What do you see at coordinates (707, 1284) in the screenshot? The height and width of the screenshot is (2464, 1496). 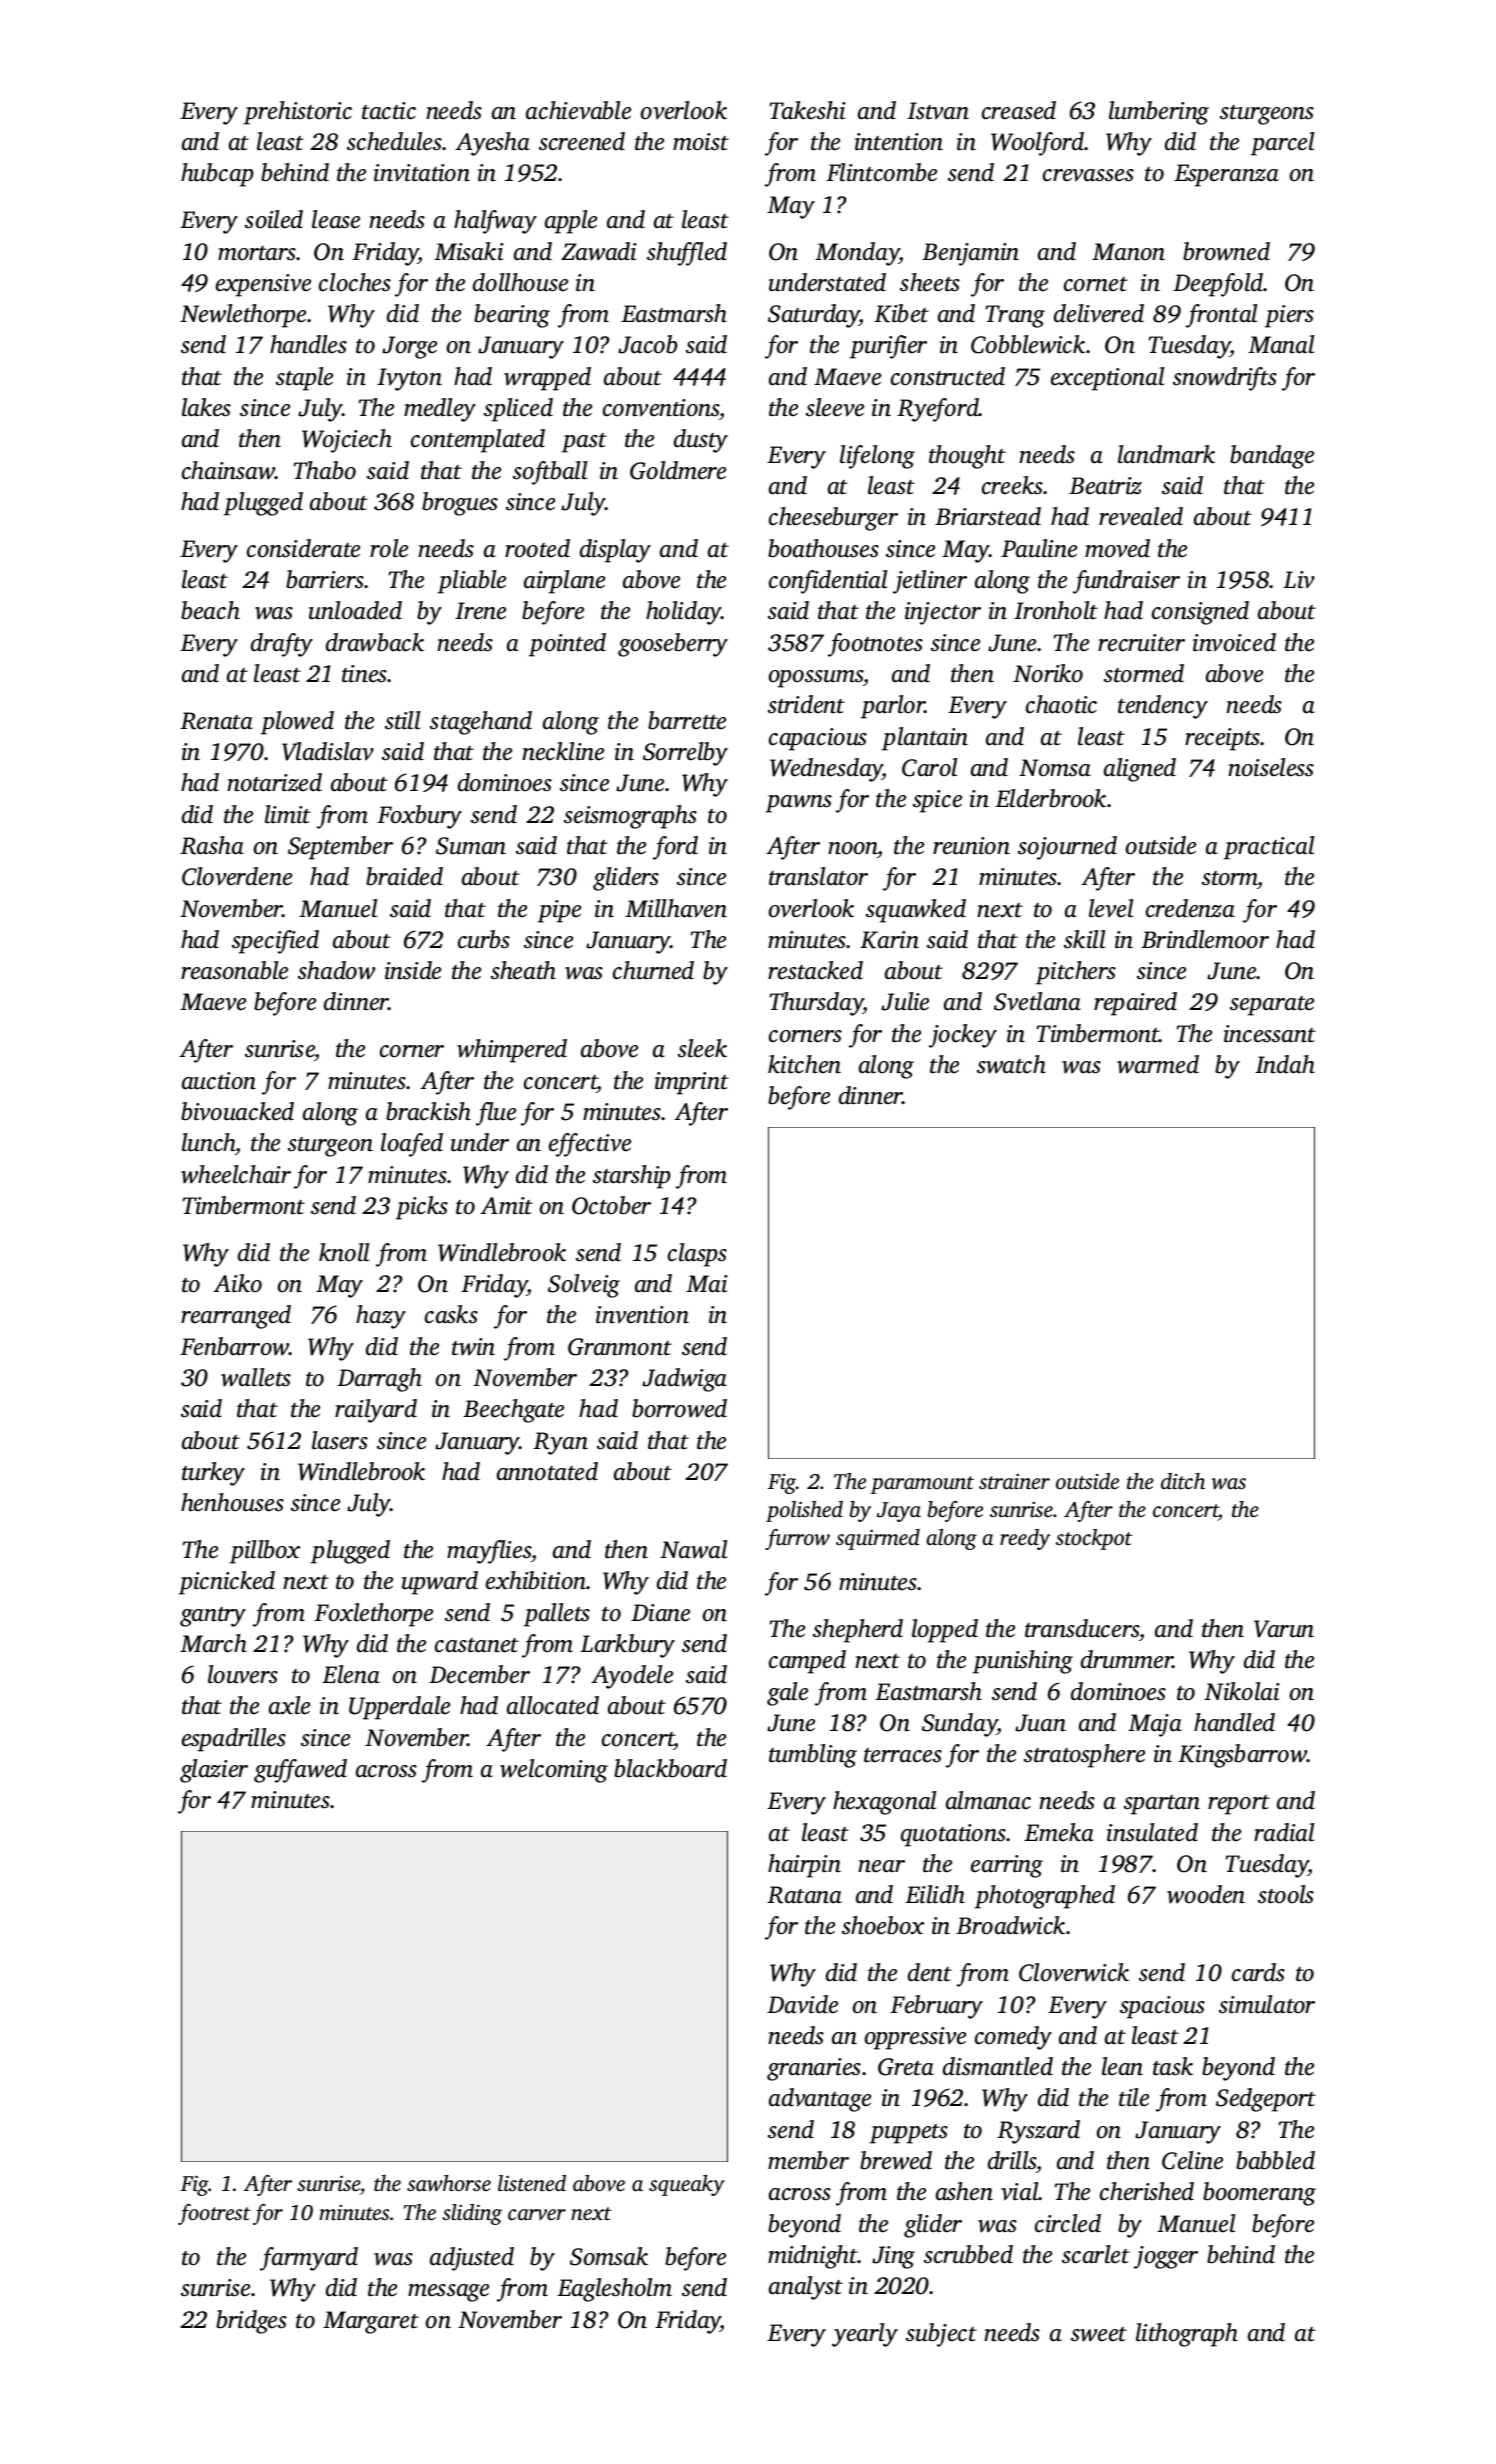 I see `Mai` at bounding box center [707, 1284].
